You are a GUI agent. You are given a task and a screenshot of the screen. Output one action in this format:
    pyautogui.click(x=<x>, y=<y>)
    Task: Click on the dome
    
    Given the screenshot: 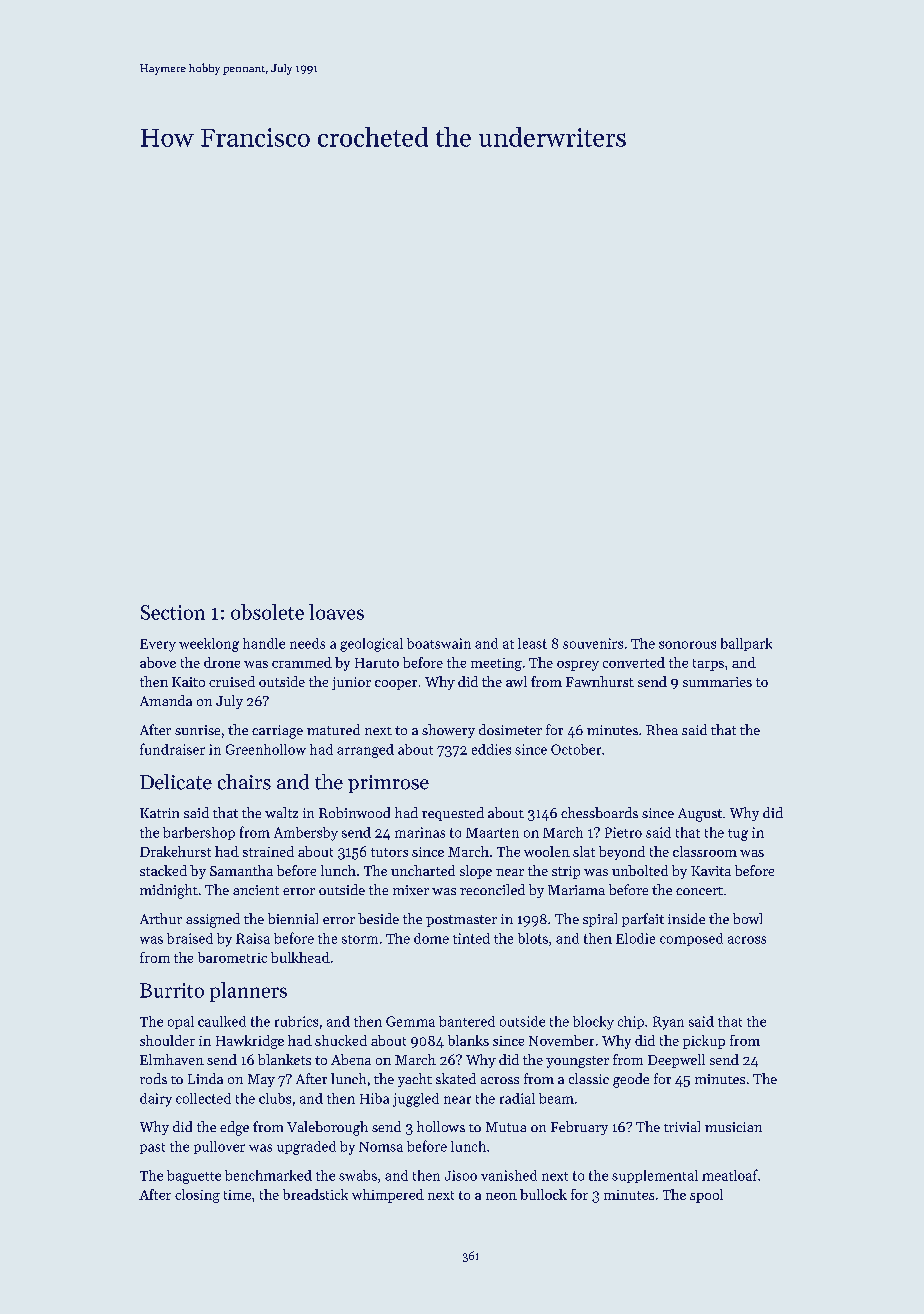 What is the action you would take?
    pyautogui.click(x=431, y=938)
